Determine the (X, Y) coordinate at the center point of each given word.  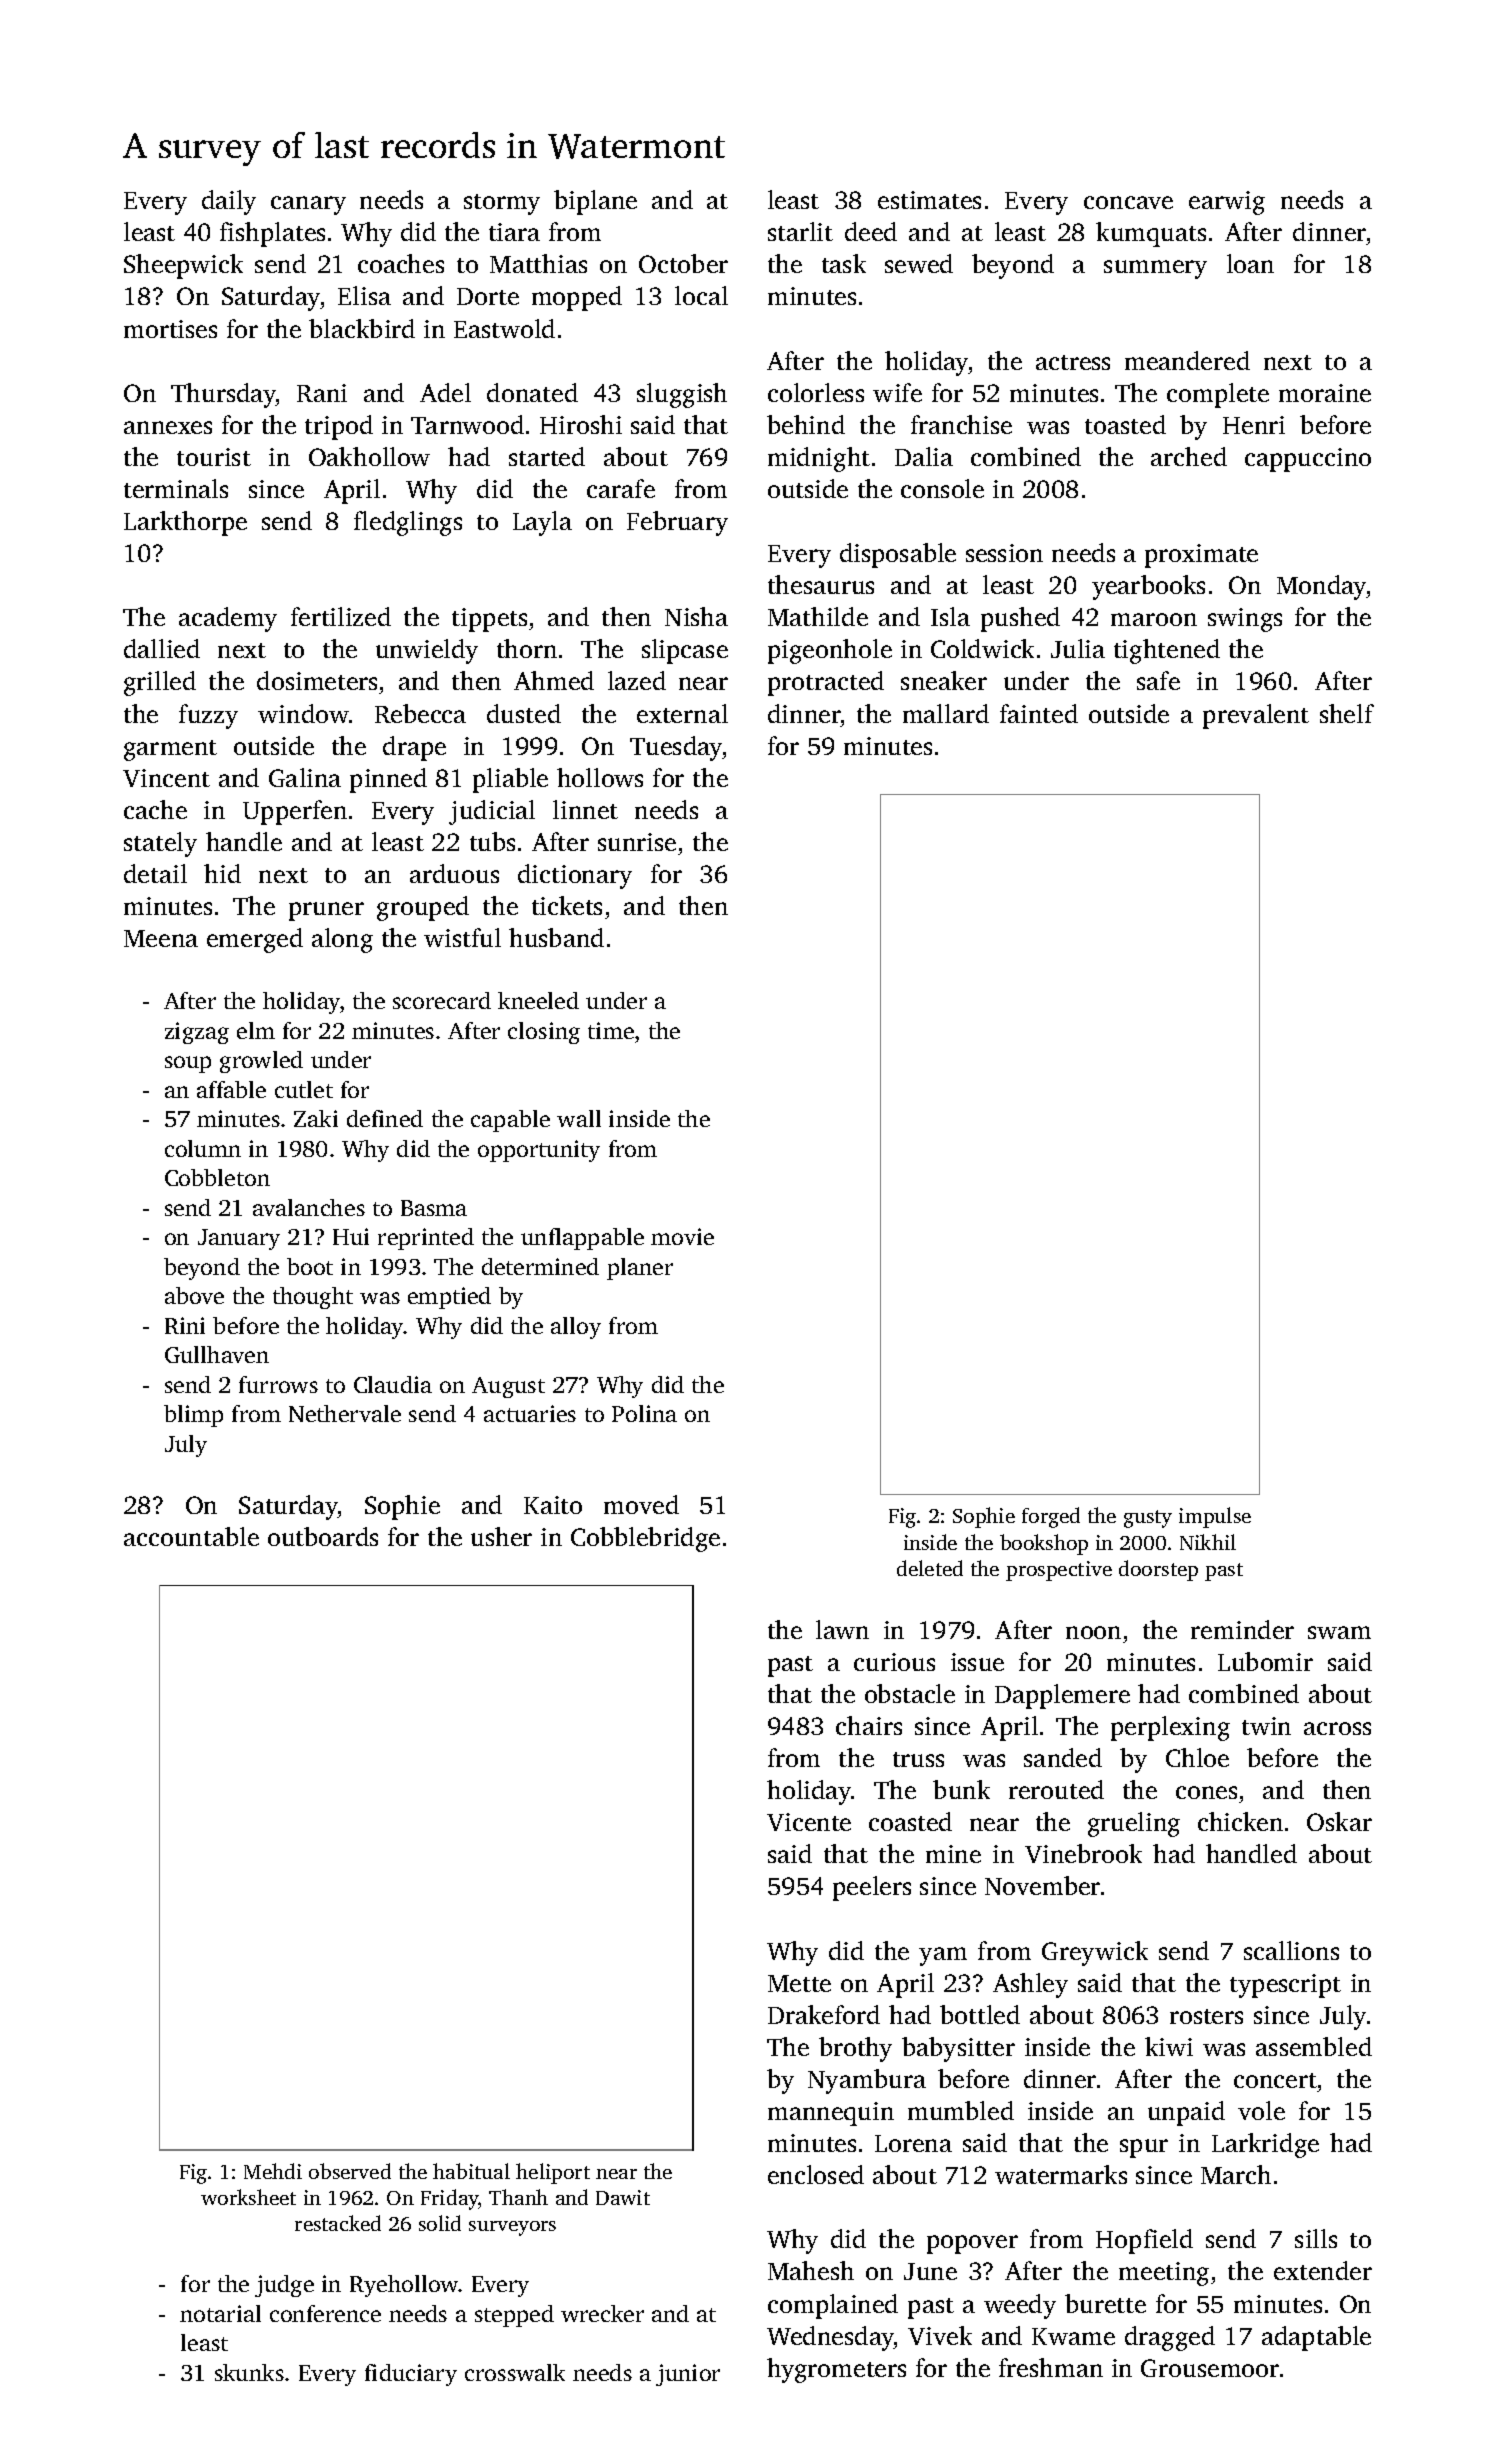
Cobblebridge (645, 1539)
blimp (193, 1416)
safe (1158, 680)
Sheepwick (183, 266)
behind (806, 424)
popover (972, 2244)
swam (1339, 1632)
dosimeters (317, 680)
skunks (249, 2372)
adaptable (1316, 2338)
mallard (946, 713)
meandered (1187, 360)
